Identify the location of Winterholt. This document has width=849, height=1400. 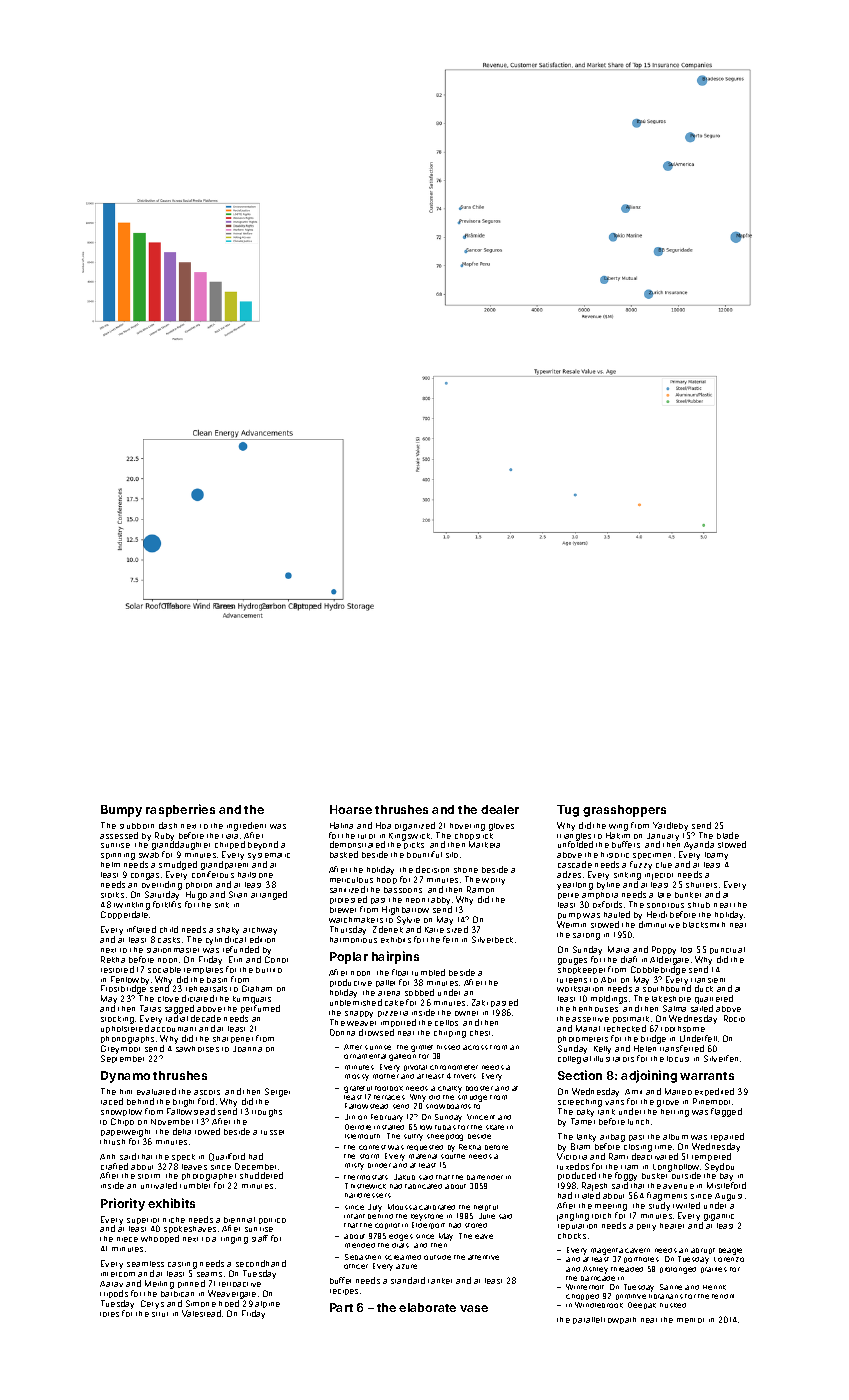
(585, 1287).
